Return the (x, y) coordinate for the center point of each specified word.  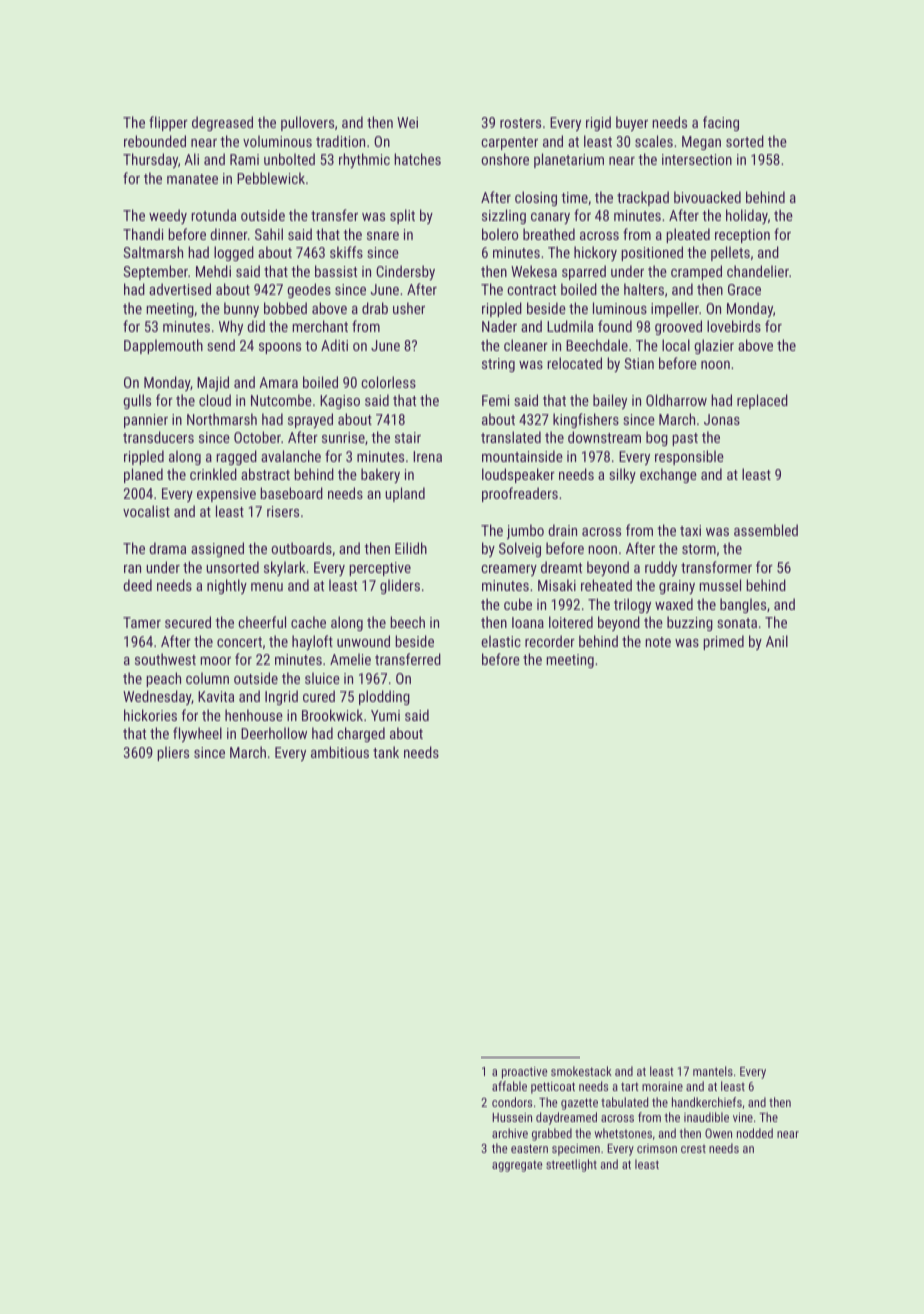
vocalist (146, 511)
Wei (407, 122)
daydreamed (566, 1118)
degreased (222, 123)
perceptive (380, 569)
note (658, 642)
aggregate (517, 1166)
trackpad (643, 198)
